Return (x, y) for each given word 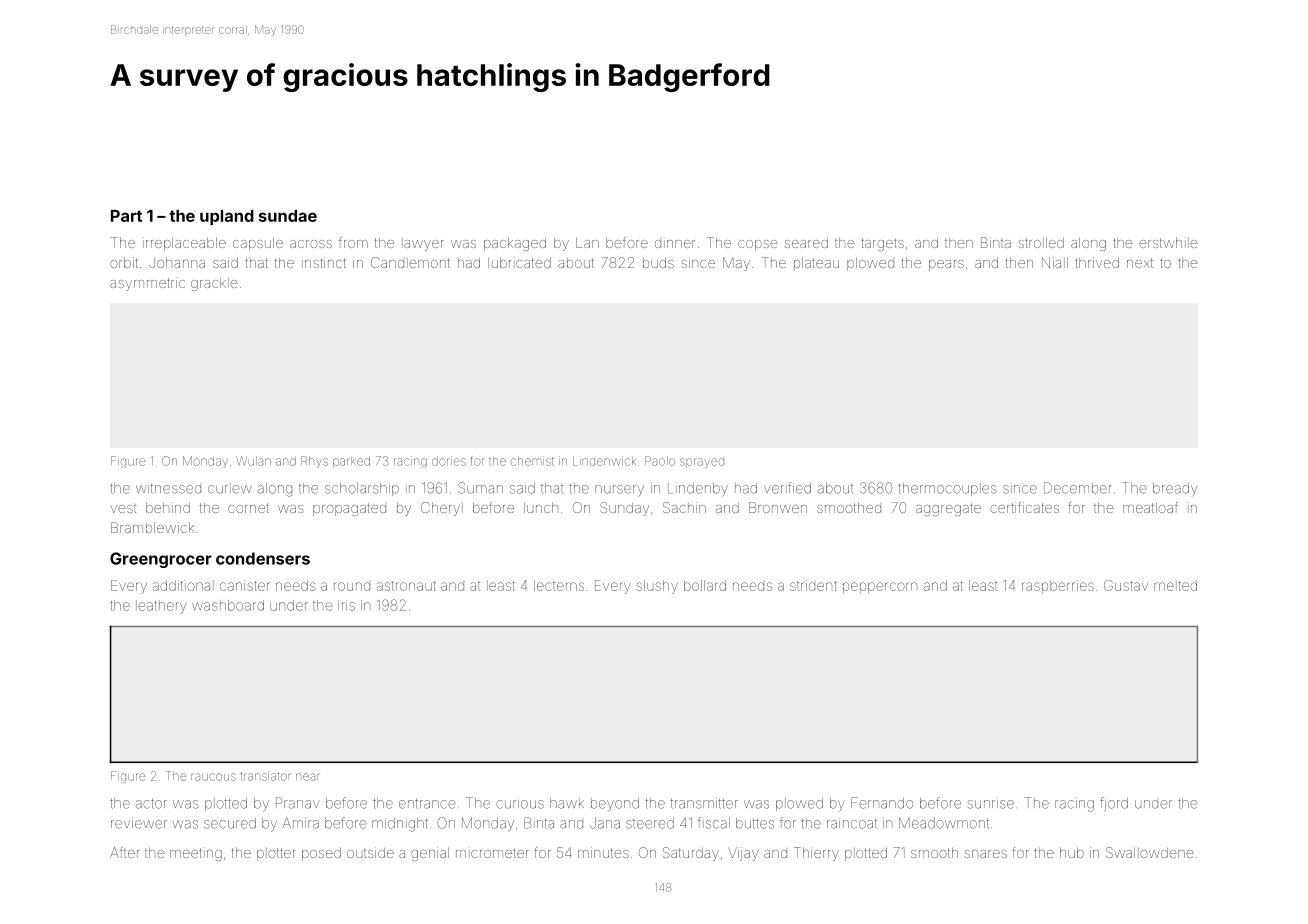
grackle (214, 284)
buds (658, 263)
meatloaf (1150, 507)
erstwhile (1168, 242)
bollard (705, 585)
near (308, 777)
